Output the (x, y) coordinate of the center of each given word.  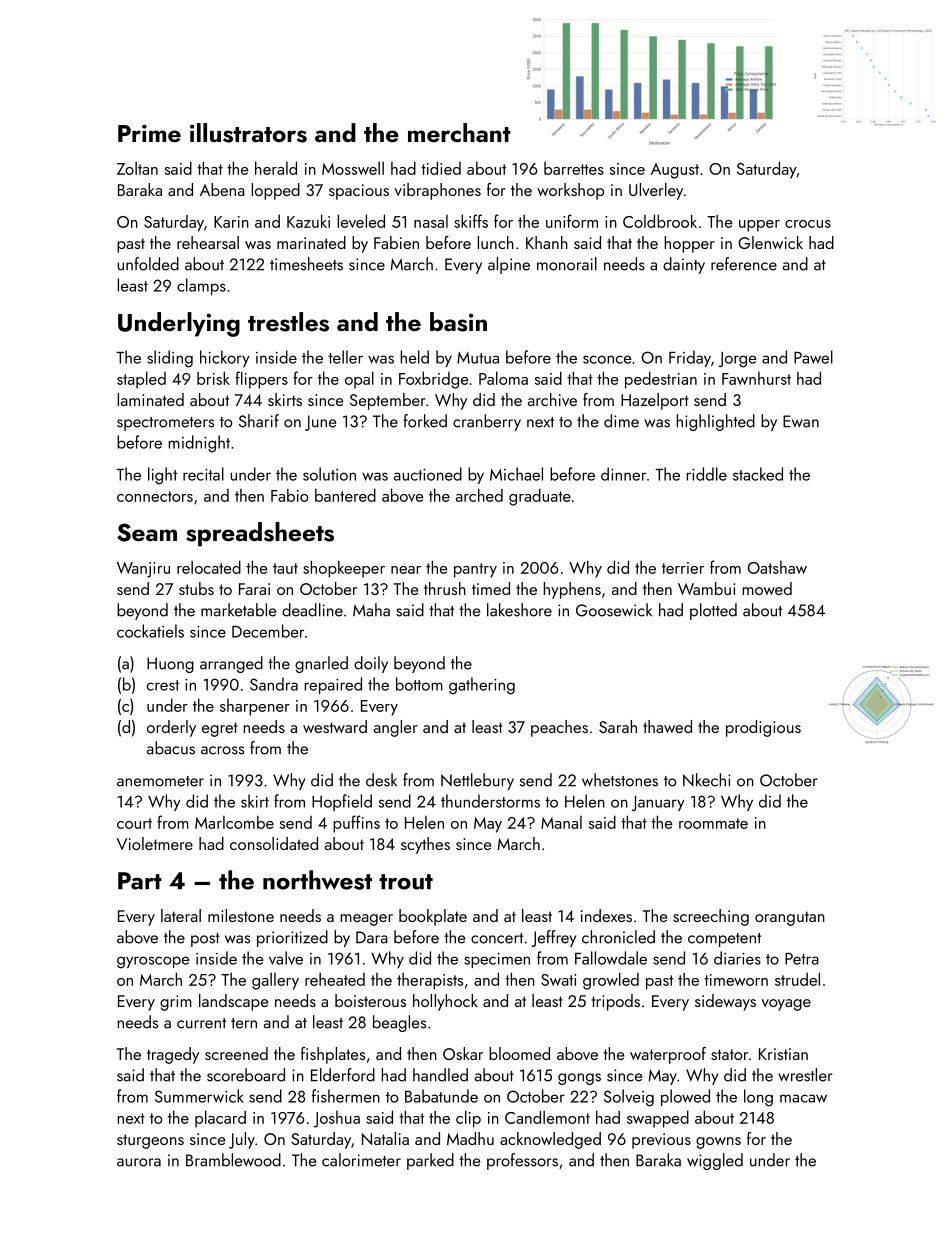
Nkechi (707, 780)
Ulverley (656, 191)
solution (329, 474)
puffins (356, 824)
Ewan (801, 421)
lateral (181, 915)
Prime (149, 133)
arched (479, 495)
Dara (372, 937)
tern (244, 1023)
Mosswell (353, 168)
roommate (713, 823)
